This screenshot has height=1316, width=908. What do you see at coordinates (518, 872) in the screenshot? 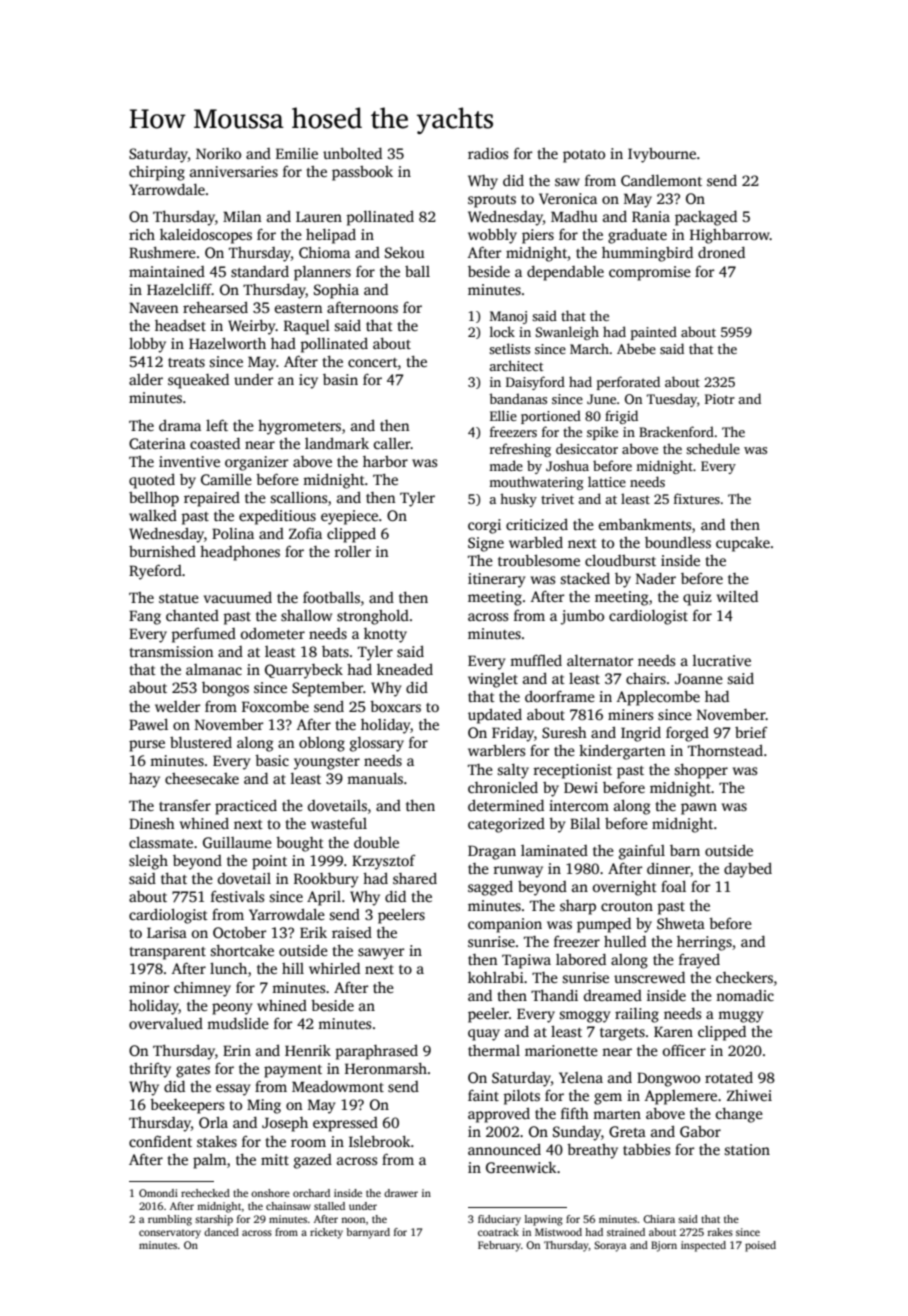
I see `runway` at bounding box center [518, 872].
